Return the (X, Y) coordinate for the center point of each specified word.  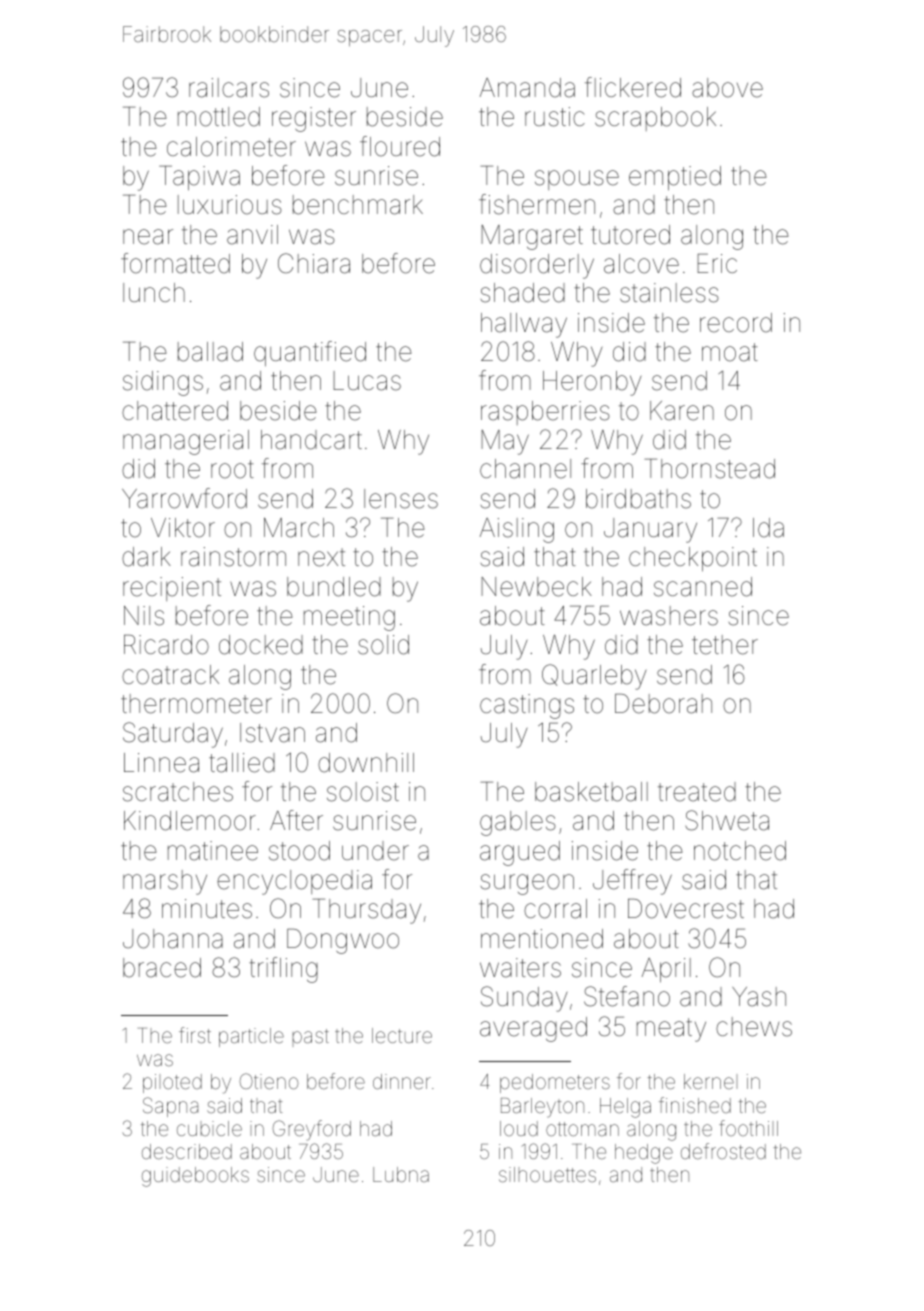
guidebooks (195, 1177)
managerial (186, 442)
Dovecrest (686, 909)
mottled (219, 117)
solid (383, 645)
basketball (591, 792)
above (727, 88)
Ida (768, 528)
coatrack (170, 675)
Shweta (727, 820)
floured (400, 146)
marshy (165, 882)
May (505, 442)
